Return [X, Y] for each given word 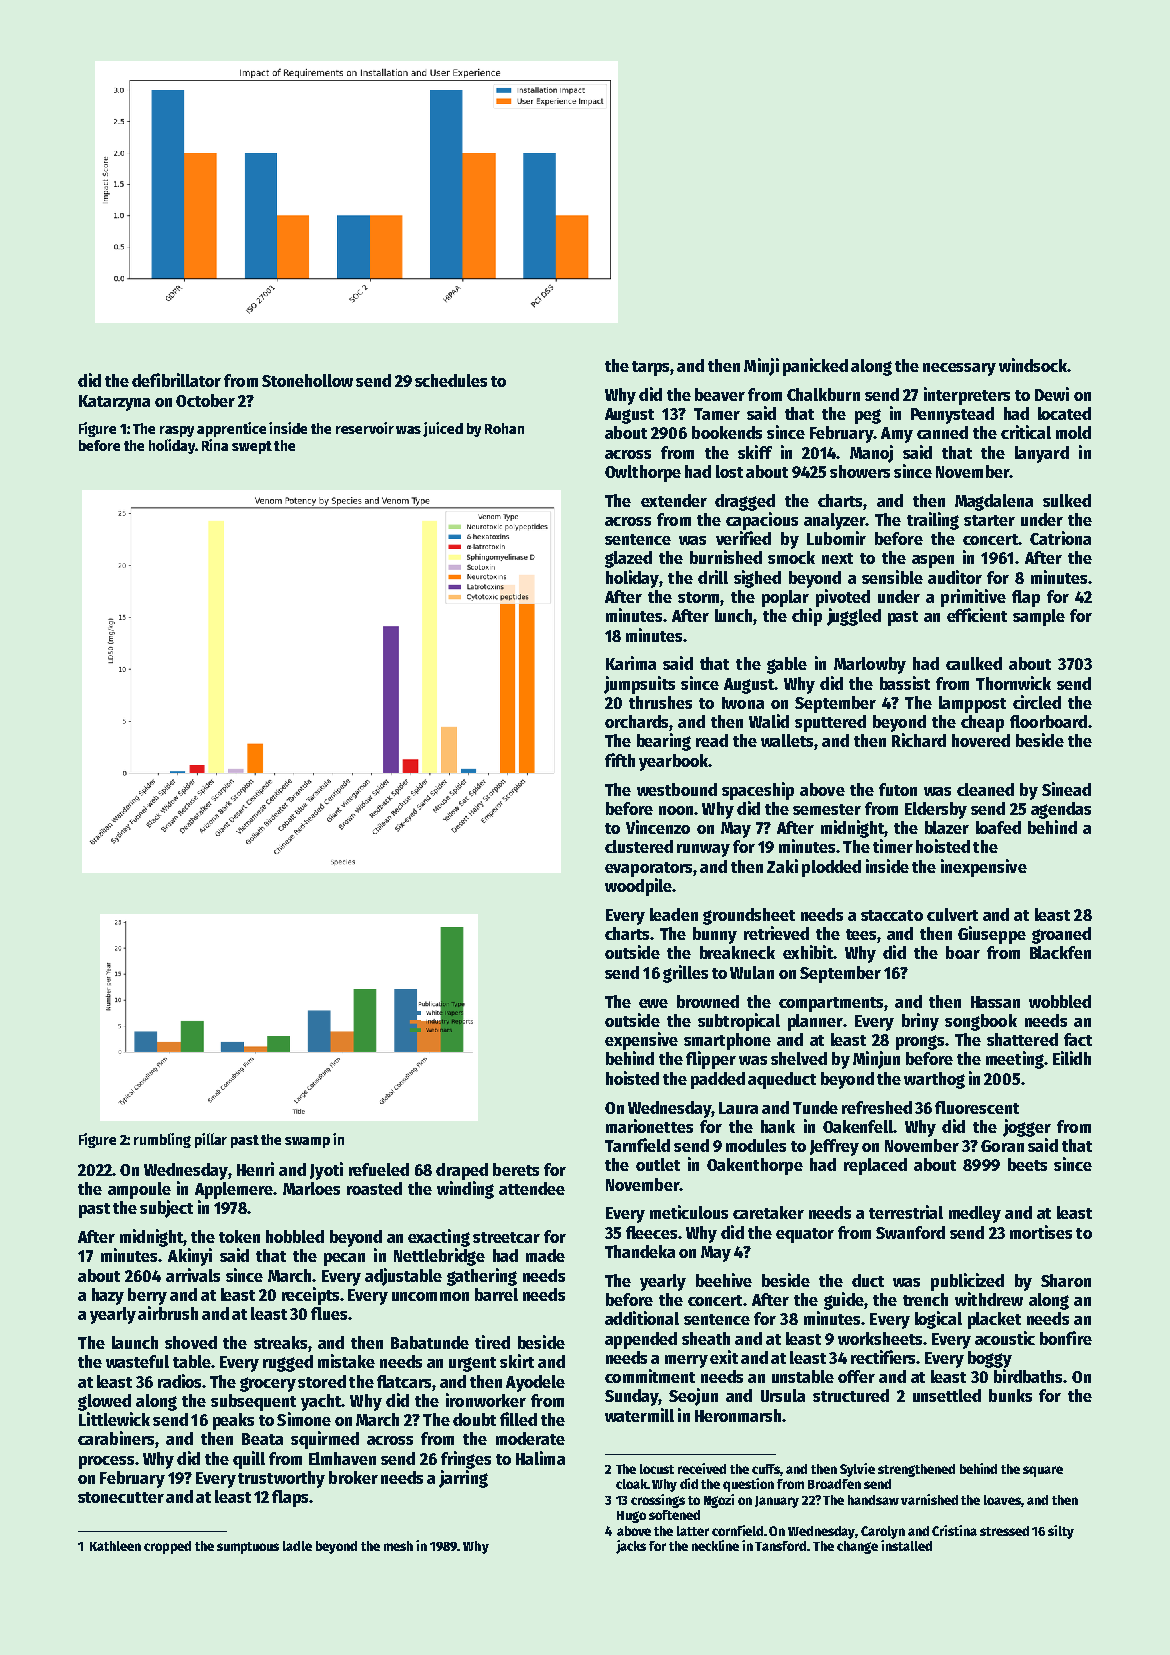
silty [1061, 1532]
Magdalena [994, 502]
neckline [715, 1545]
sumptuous [248, 1548]
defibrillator [176, 380]
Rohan [504, 428]
